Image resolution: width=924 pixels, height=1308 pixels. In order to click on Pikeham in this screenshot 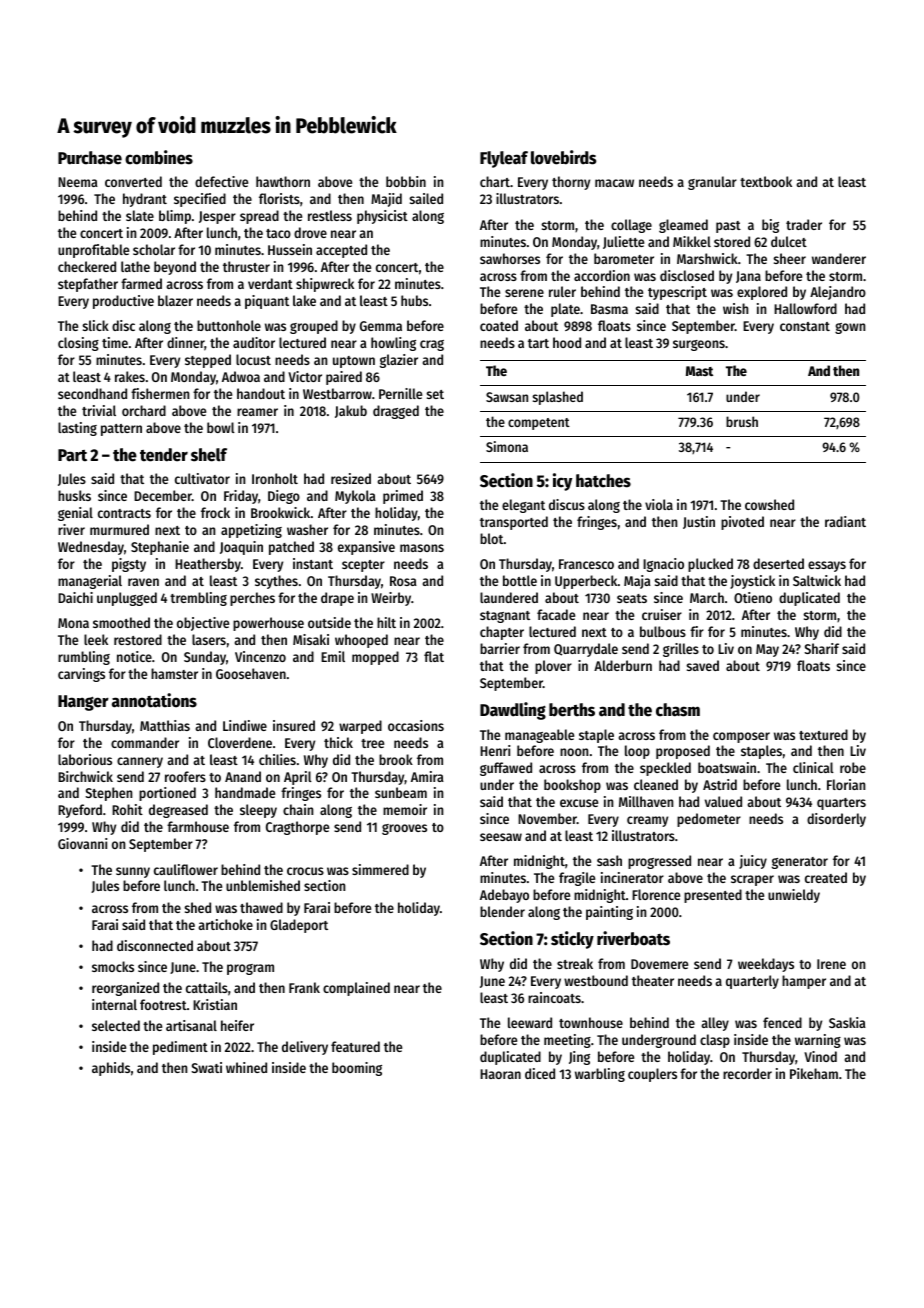, I will do `click(814, 1073)`.
